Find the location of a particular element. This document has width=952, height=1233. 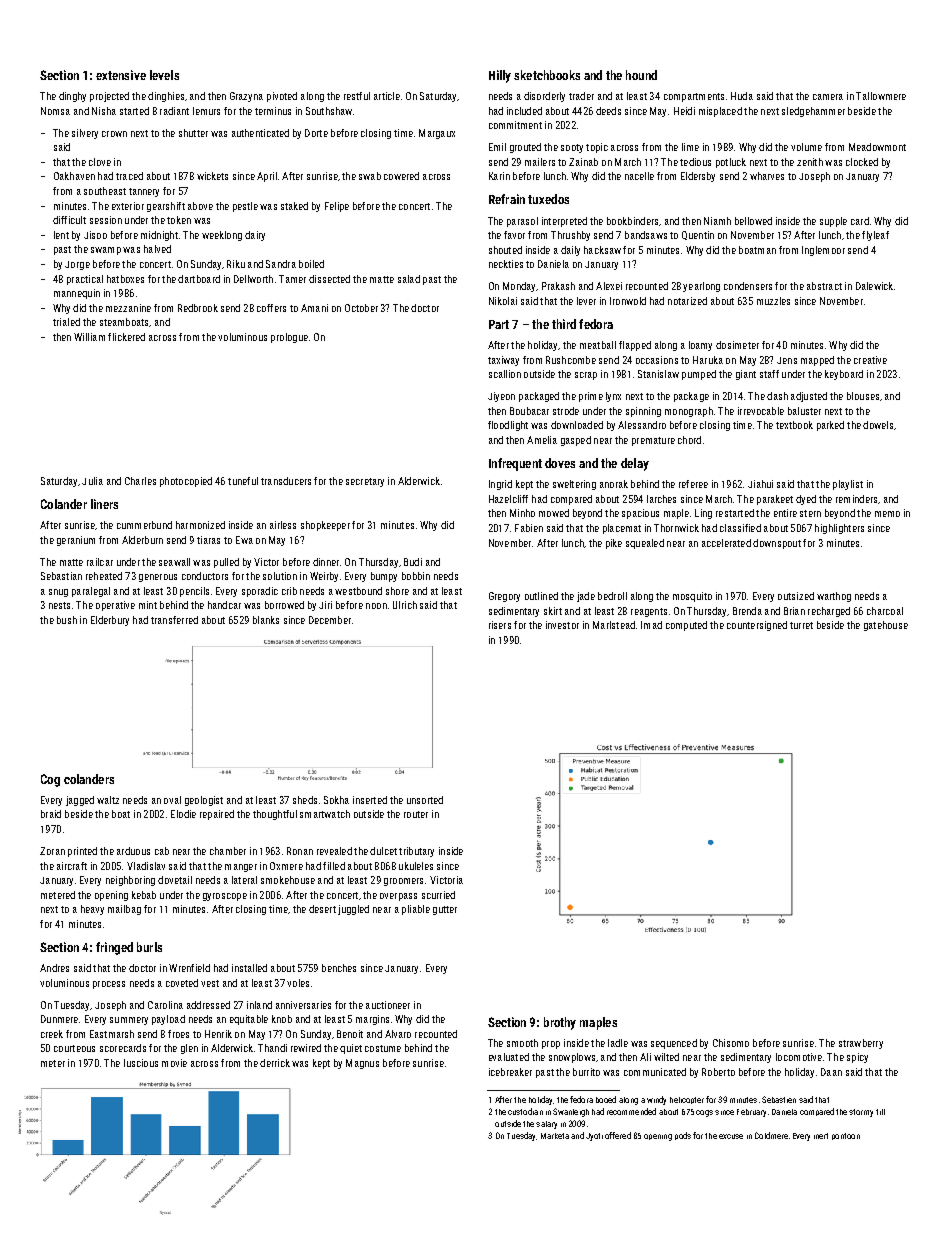

Amani is located at coordinates (314, 308).
